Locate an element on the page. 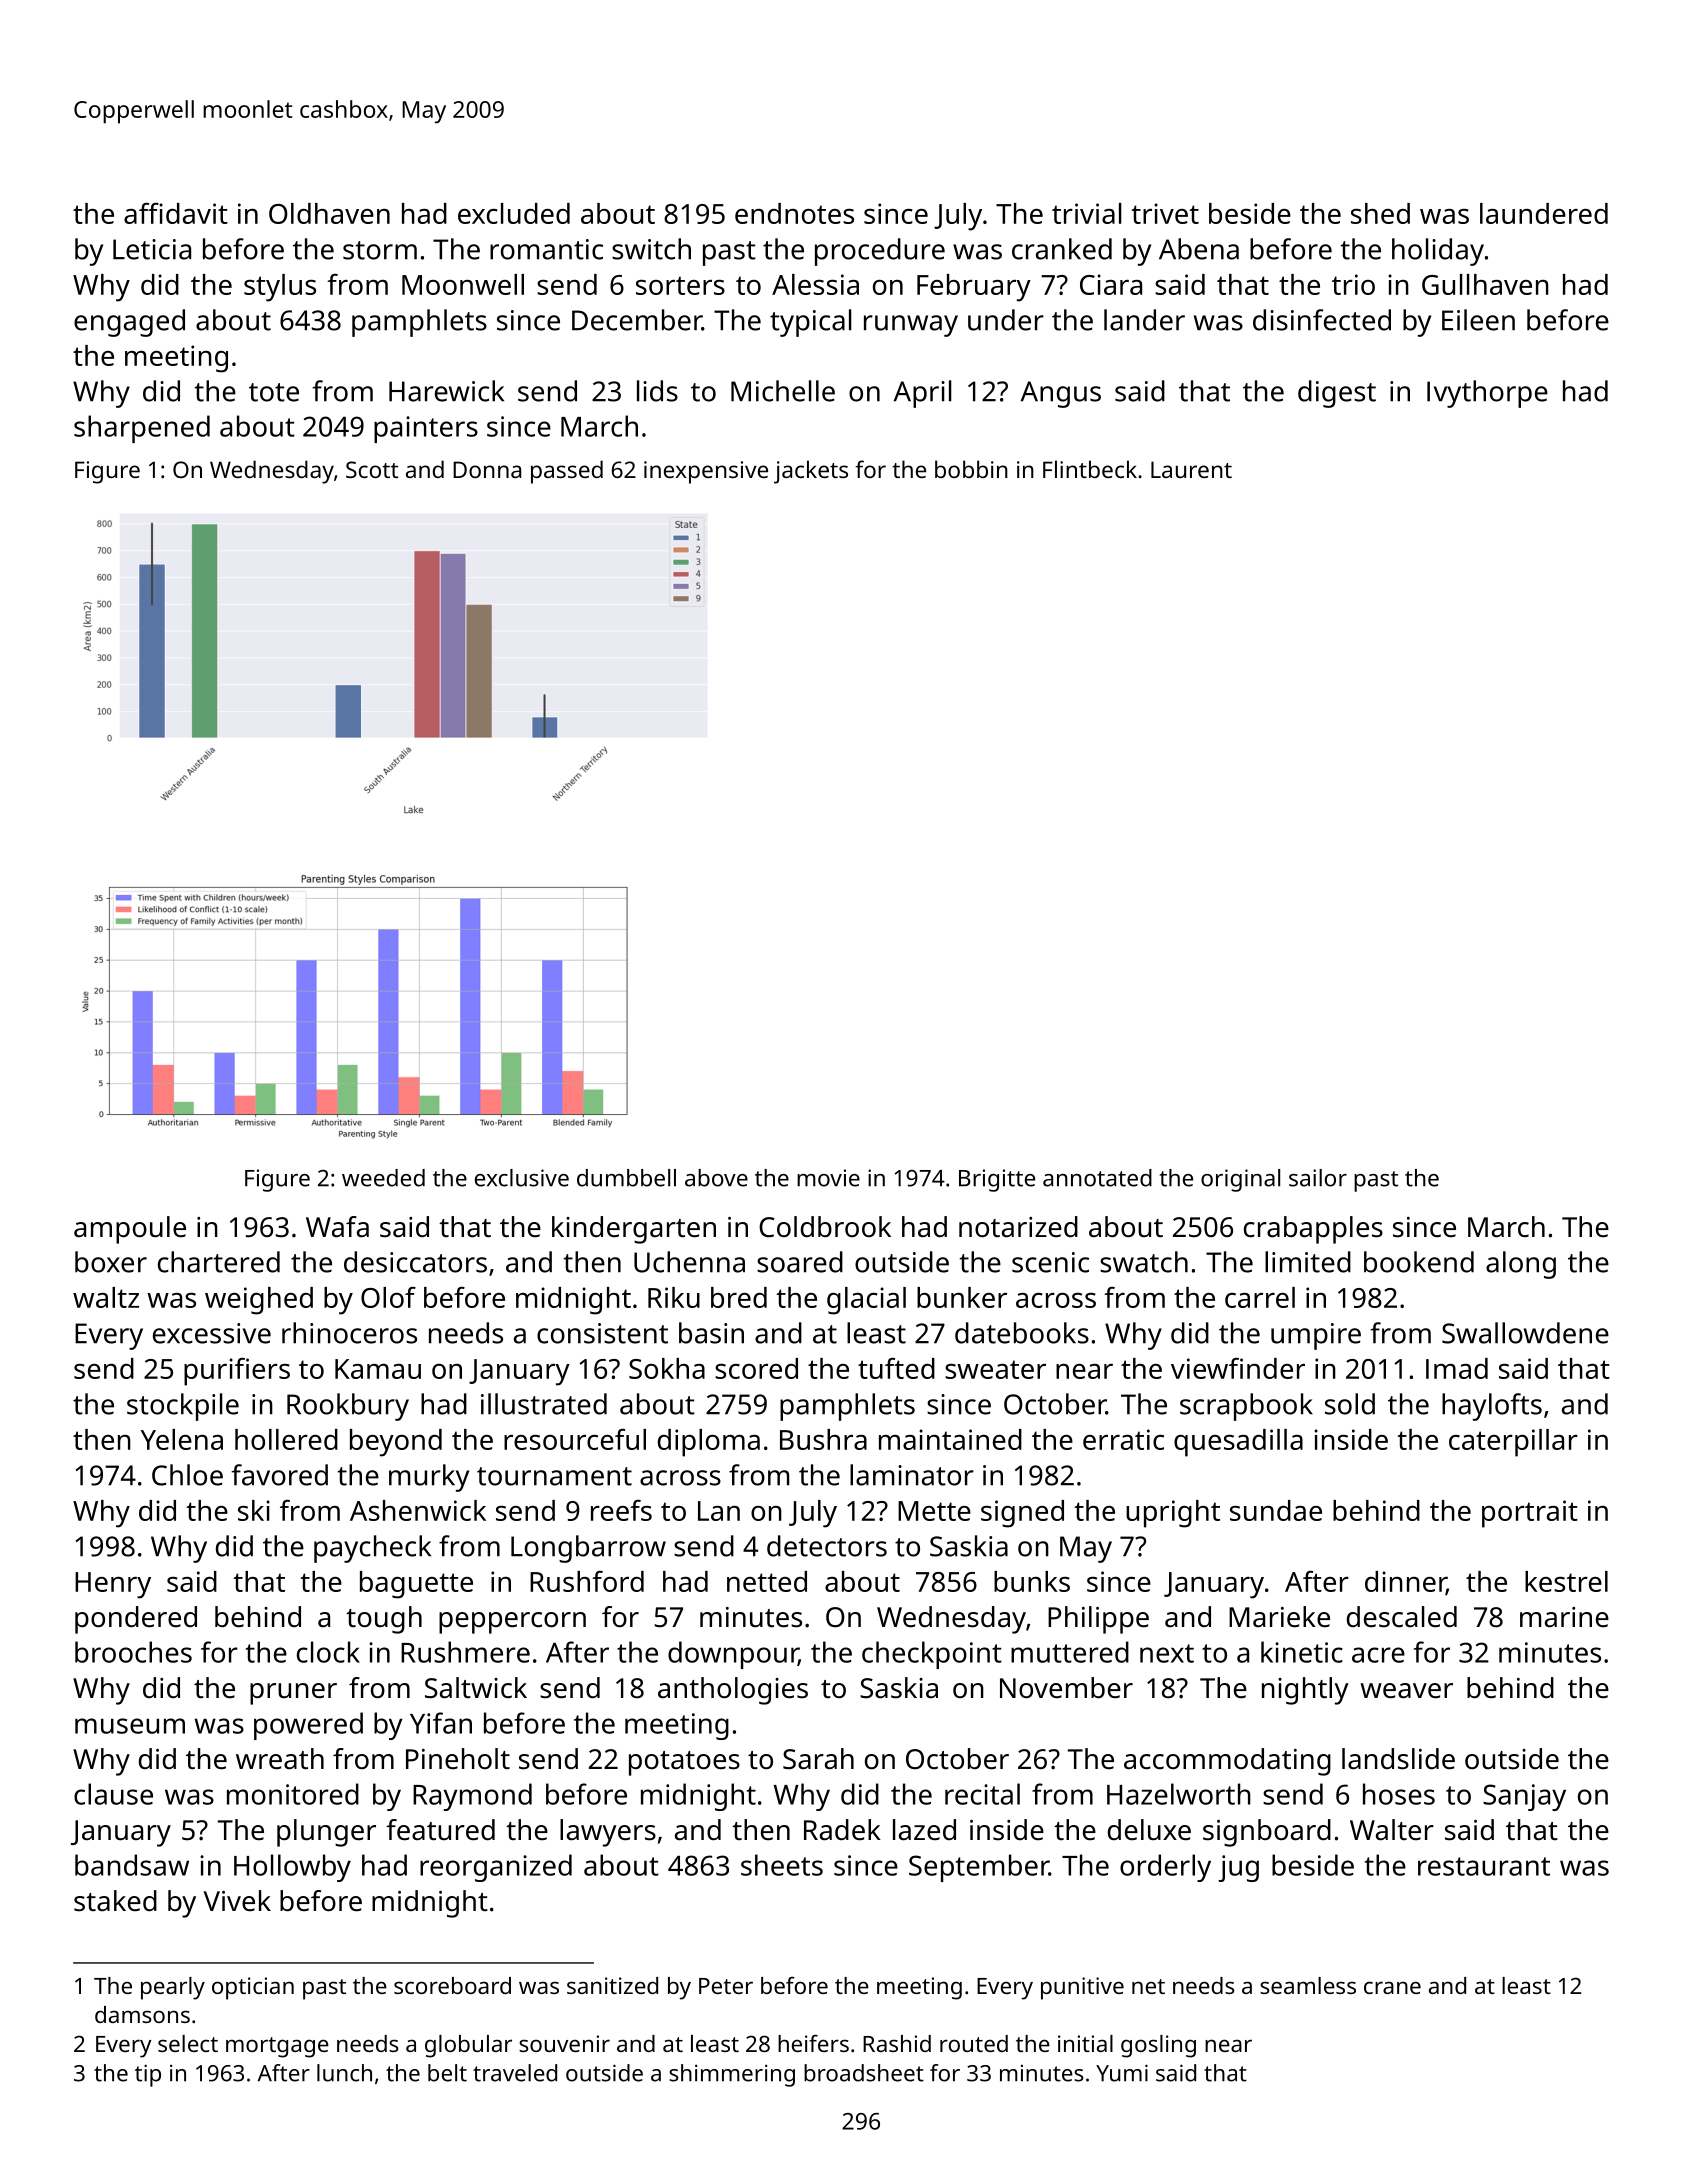  peppercorn is located at coordinates (512, 1623).
